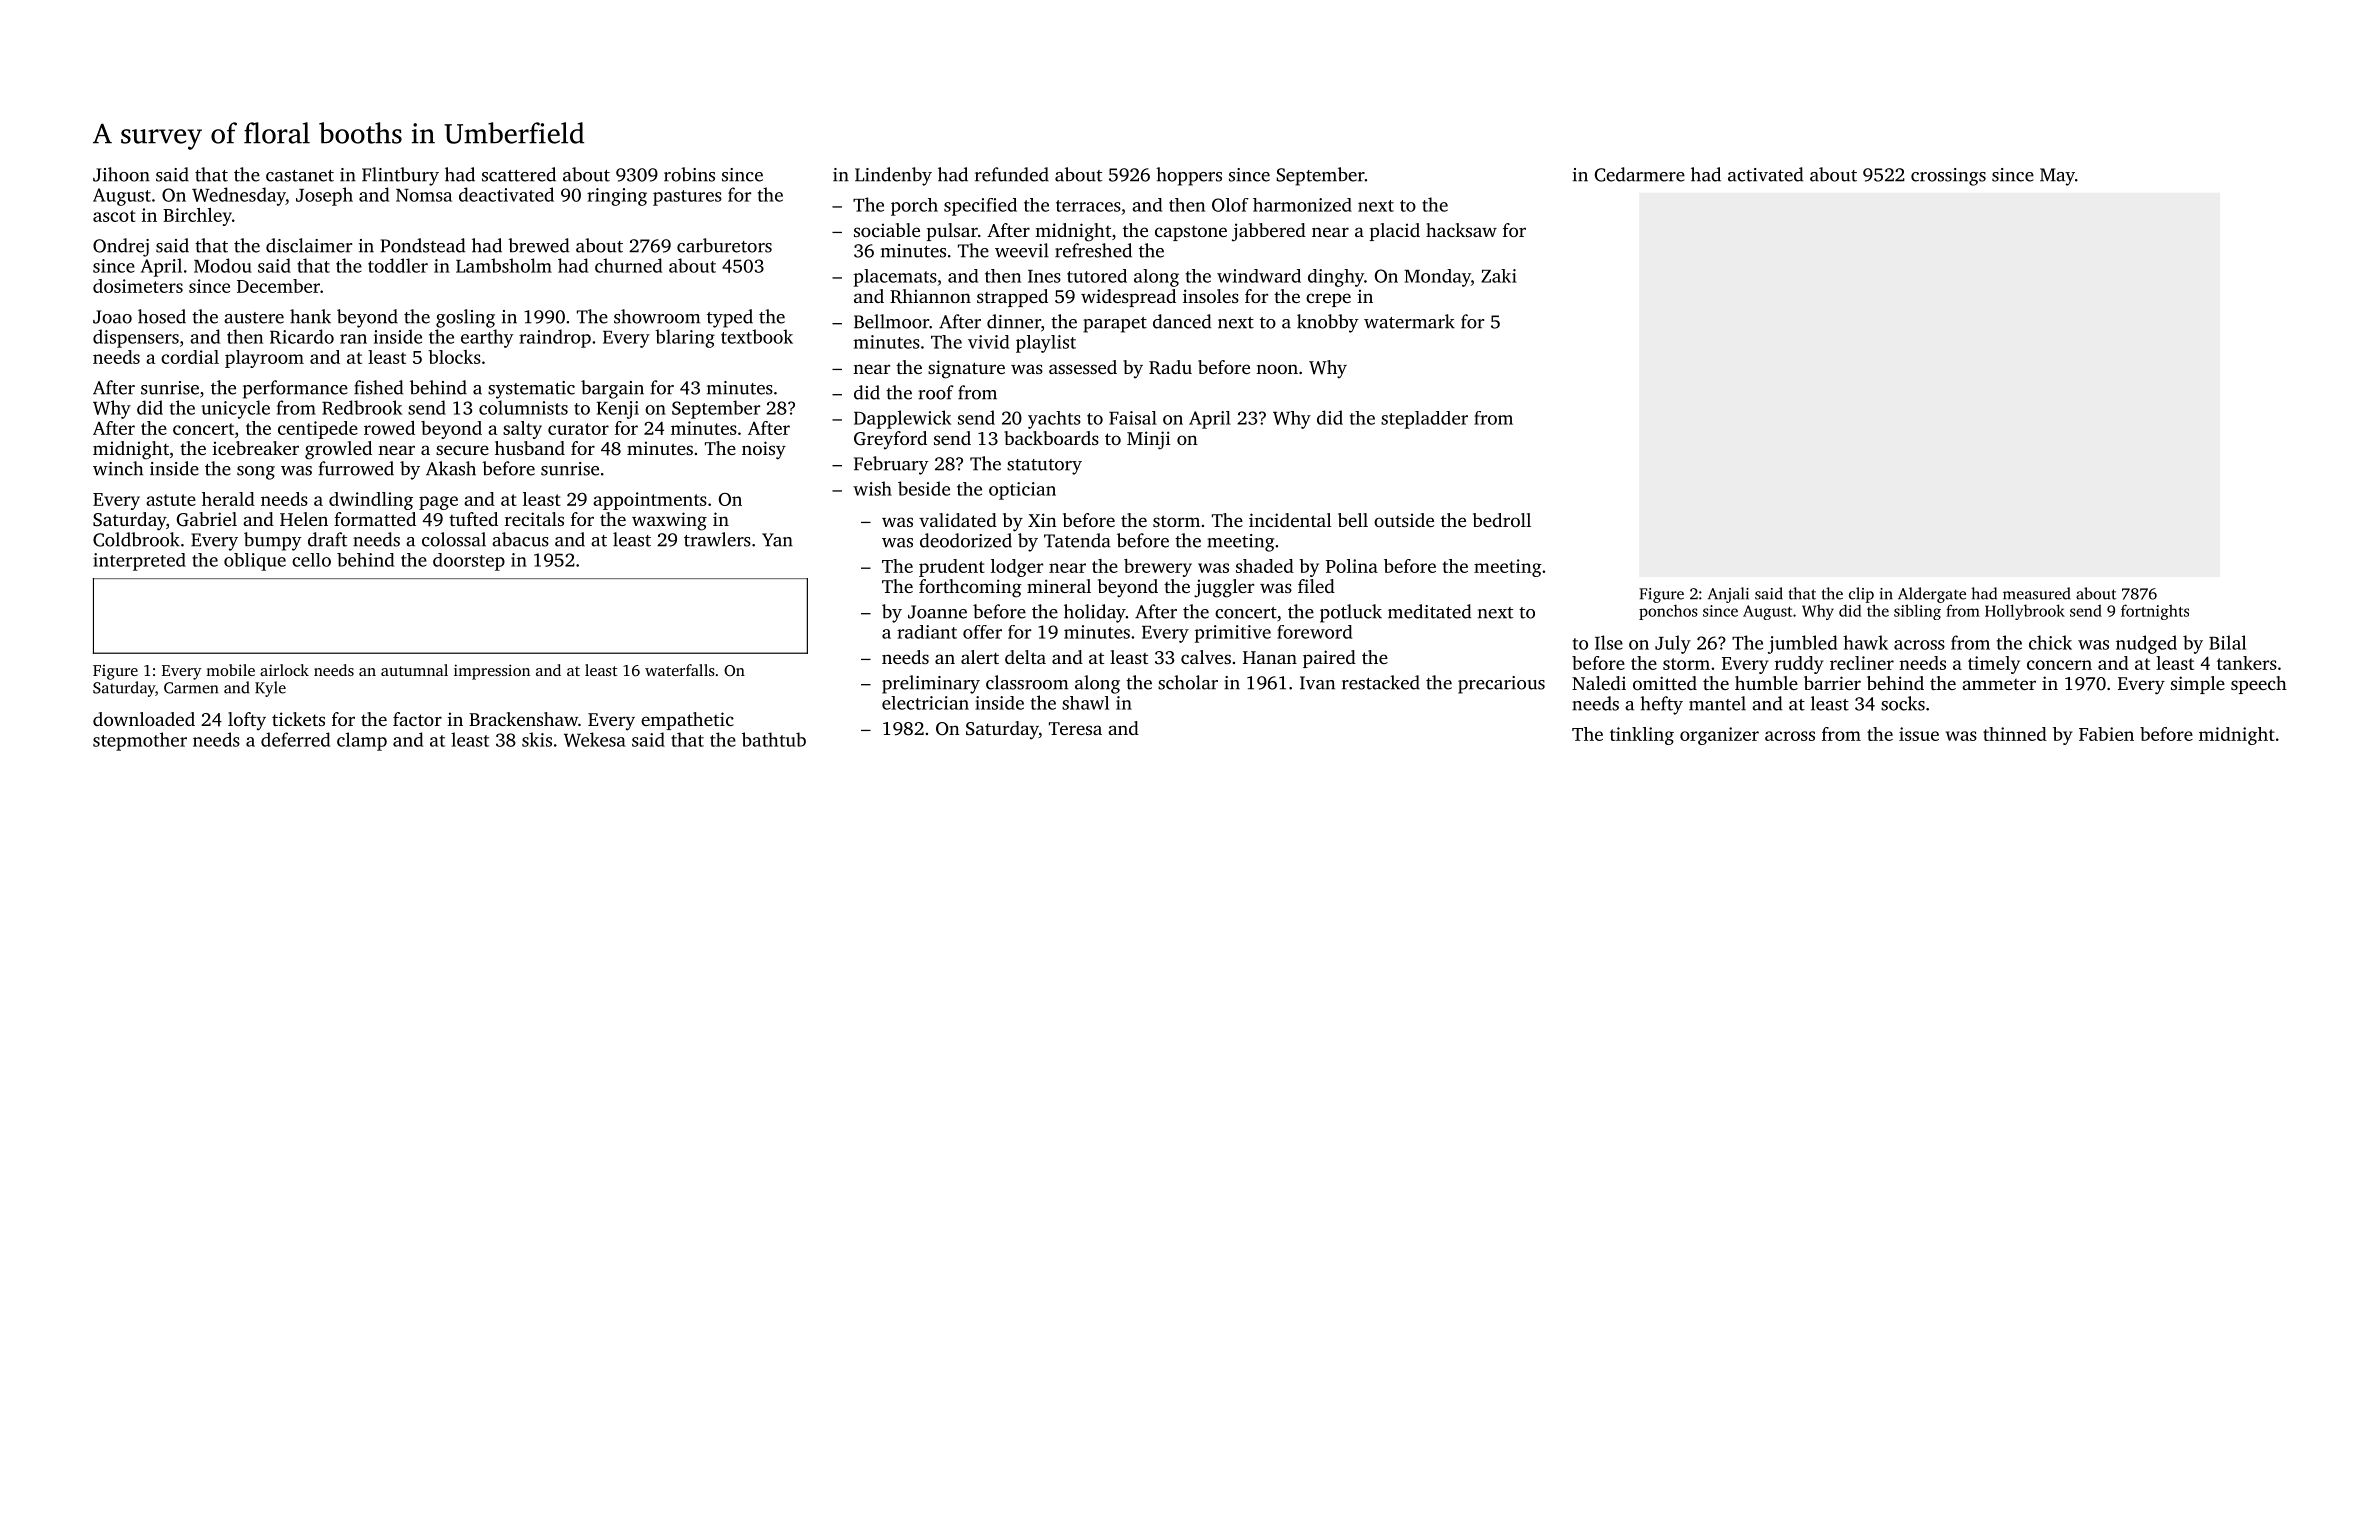 This screenshot has height=1540, width=2380. What do you see at coordinates (1999, 684) in the screenshot?
I see `ammeter` at bounding box center [1999, 684].
